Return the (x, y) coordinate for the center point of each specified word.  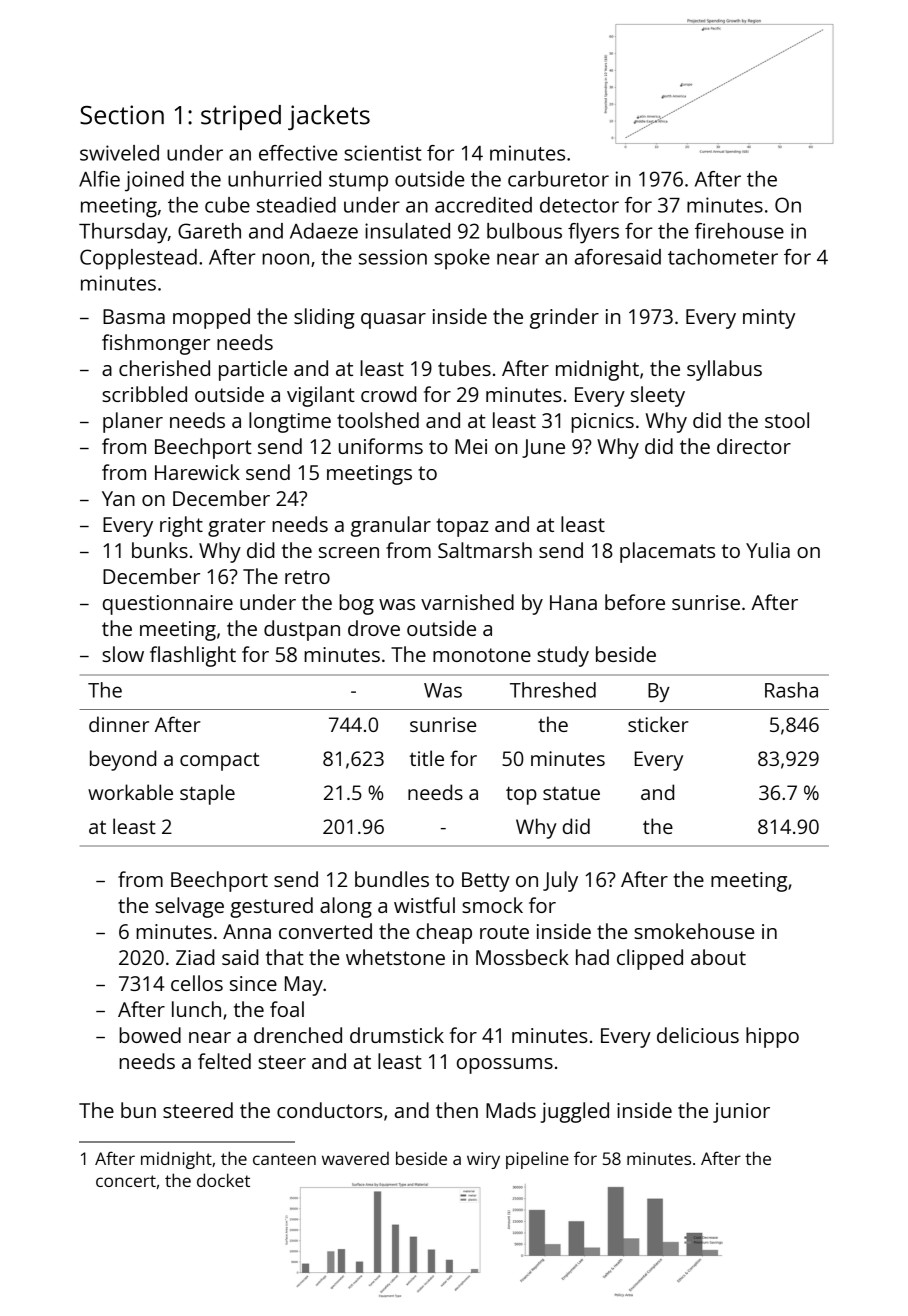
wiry (483, 1160)
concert (126, 1181)
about (718, 957)
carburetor (558, 179)
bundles (392, 879)
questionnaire (168, 605)
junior (741, 1113)
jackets (329, 117)
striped (241, 117)
